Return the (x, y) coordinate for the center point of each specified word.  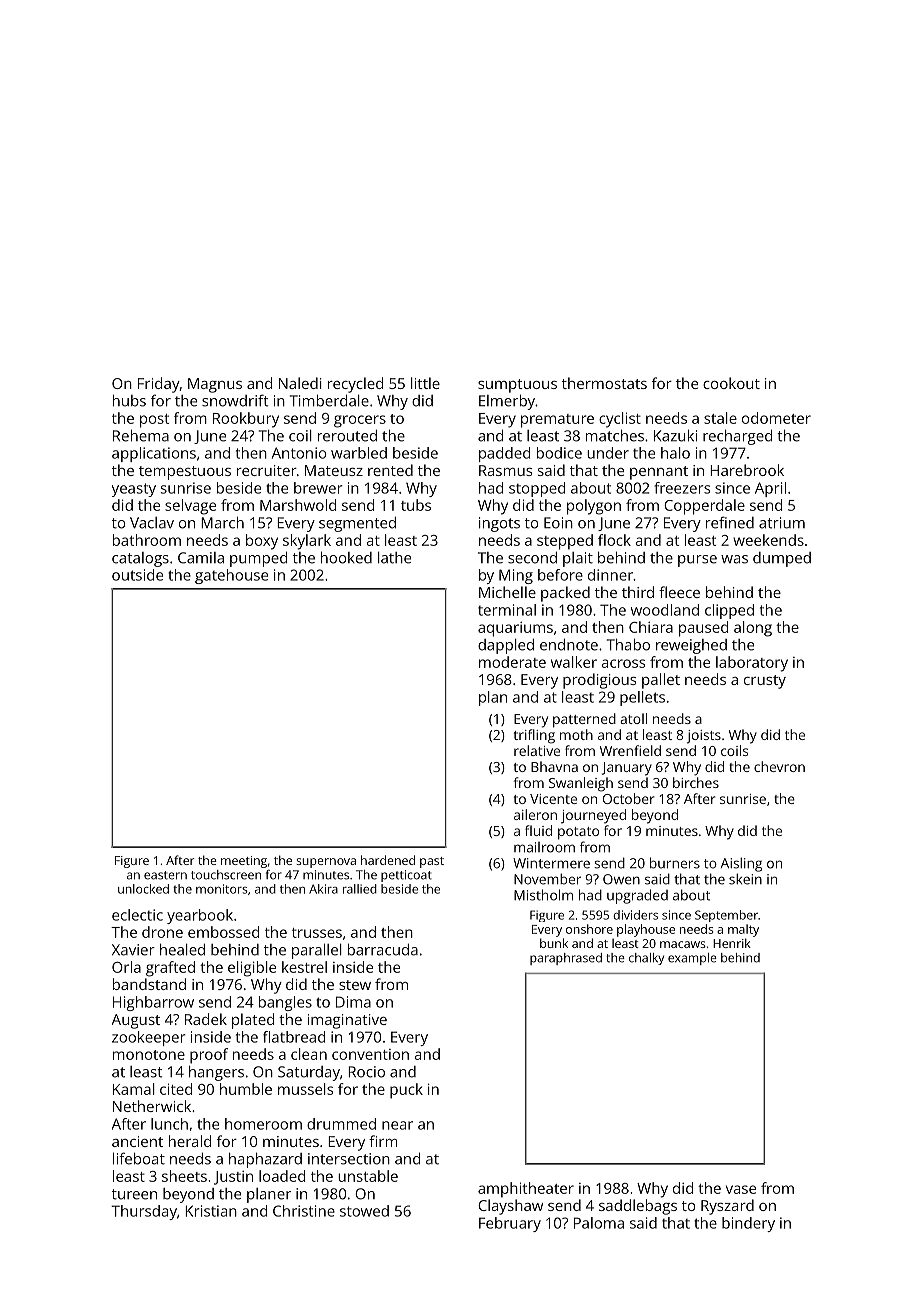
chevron (779, 766)
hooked (346, 557)
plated (253, 1021)
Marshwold (298, 505)
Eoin (558, 523)
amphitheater (526, 1190)
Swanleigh (581, 784)
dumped (782, 559)
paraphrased (566, 959)
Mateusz (334, 470)
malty (743, 930)
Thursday (144, 1212)
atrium (782, 523)
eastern (165, 875)
